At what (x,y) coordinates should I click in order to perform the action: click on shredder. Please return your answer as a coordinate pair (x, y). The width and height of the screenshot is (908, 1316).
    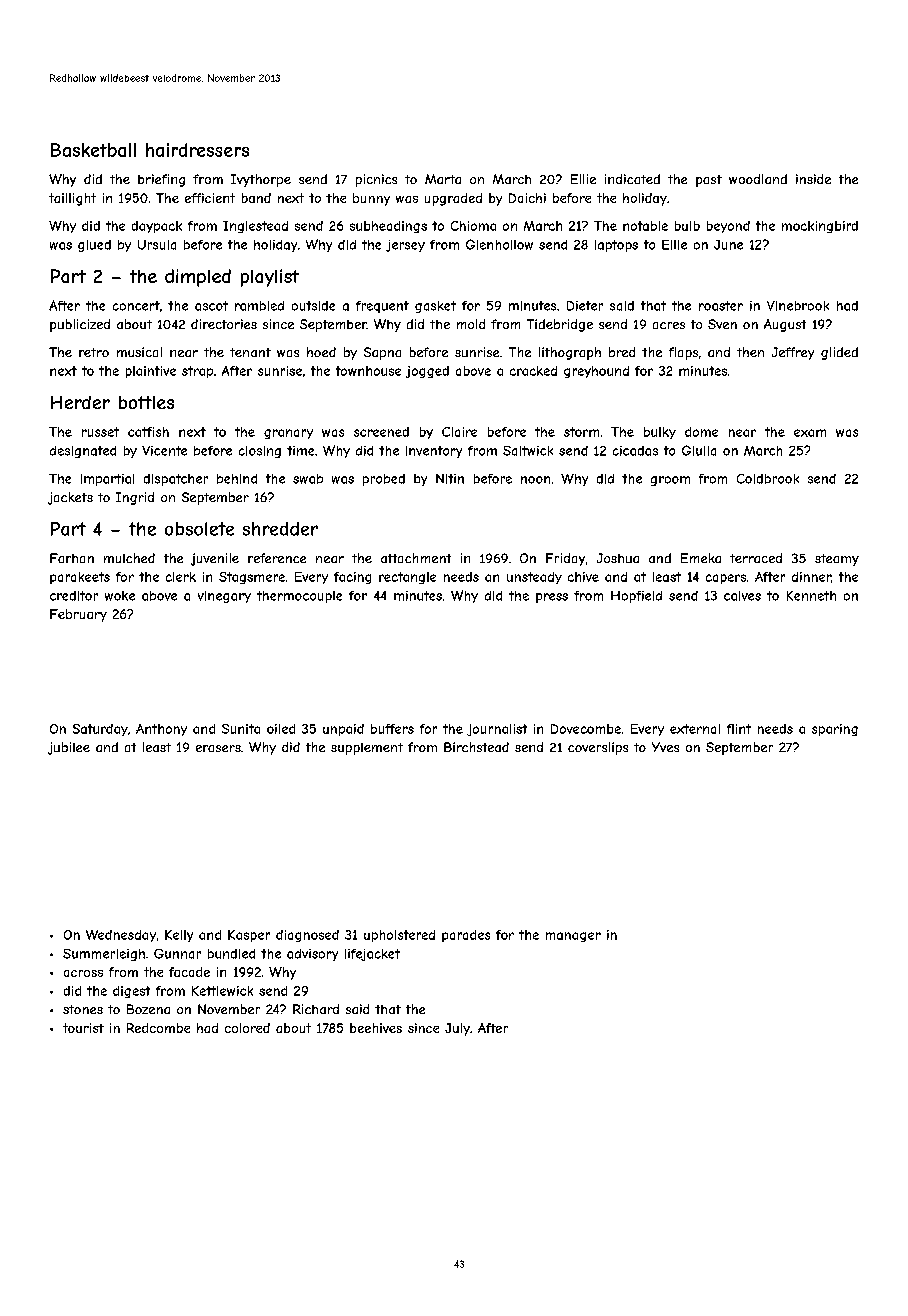
    Looking at the image, I should click on (280, 529).
